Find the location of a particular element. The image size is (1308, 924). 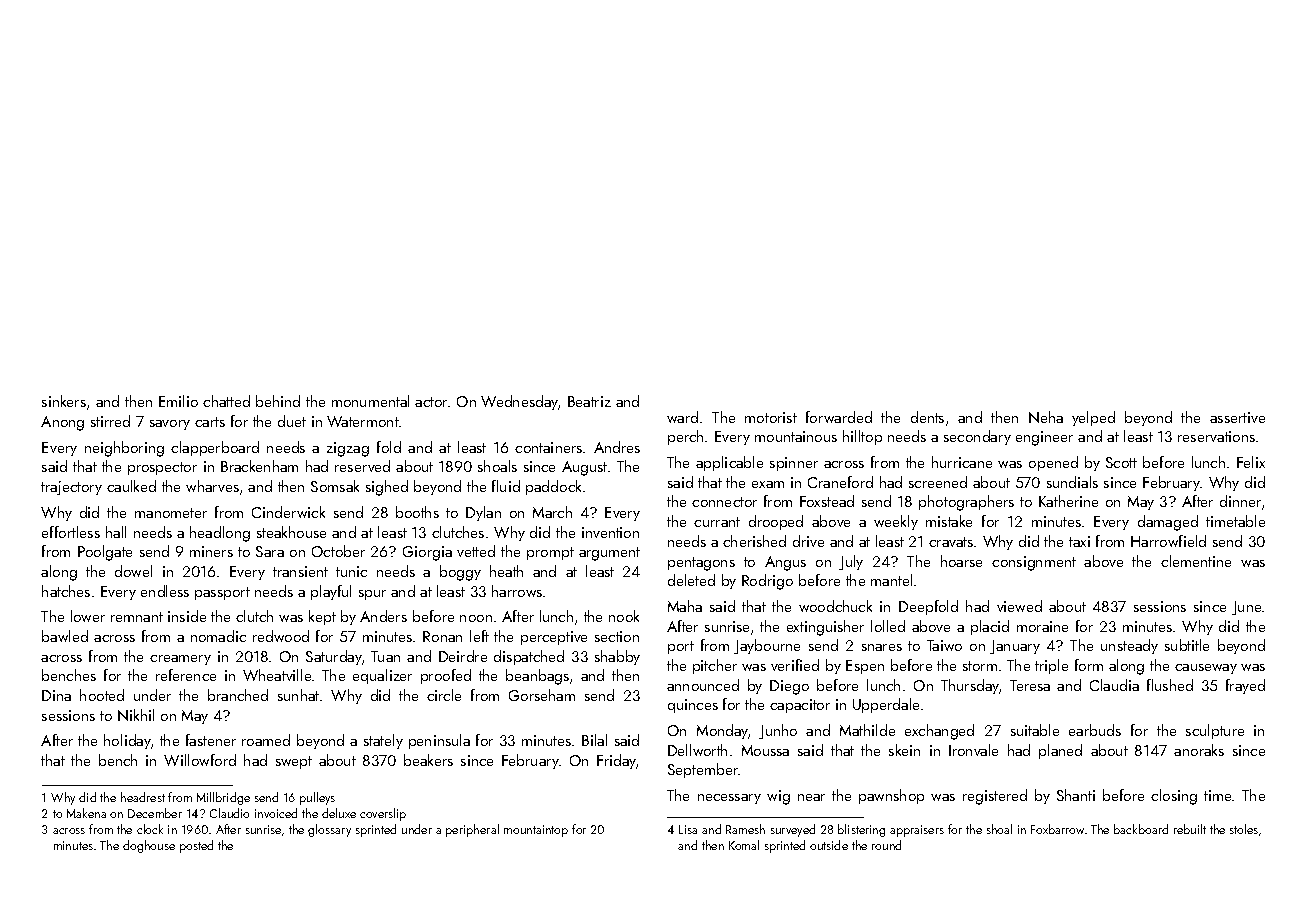

doghouse is located at coordinates (149, 846).
